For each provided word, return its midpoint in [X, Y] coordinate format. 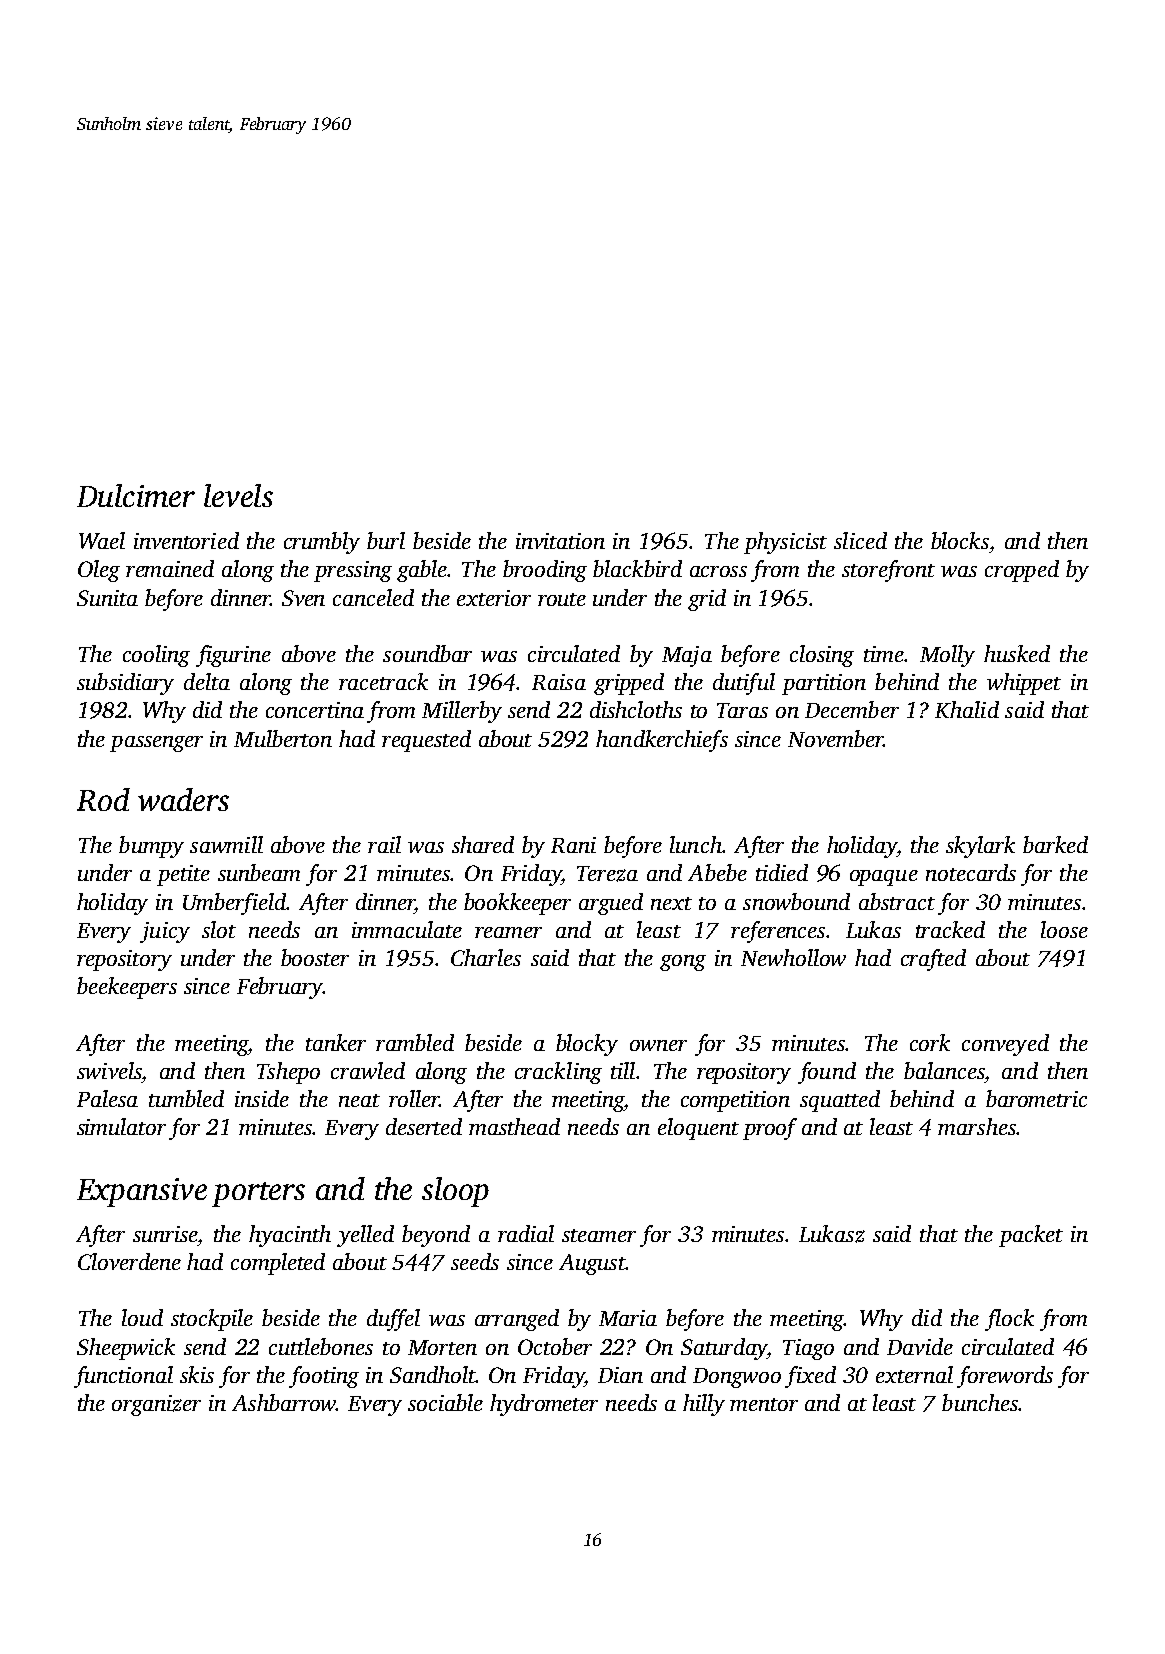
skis [197, 1374]
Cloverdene [129, 1261]
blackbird [637, 568]
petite [183, 875]
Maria [628, 1318]
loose [1064, 929]
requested [426, 741]
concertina [315, 710]
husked [1017, 653]
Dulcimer [136, 495]
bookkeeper [517, 904]
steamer [599, 1235]
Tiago [808, 1349]
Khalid [967, 709]
